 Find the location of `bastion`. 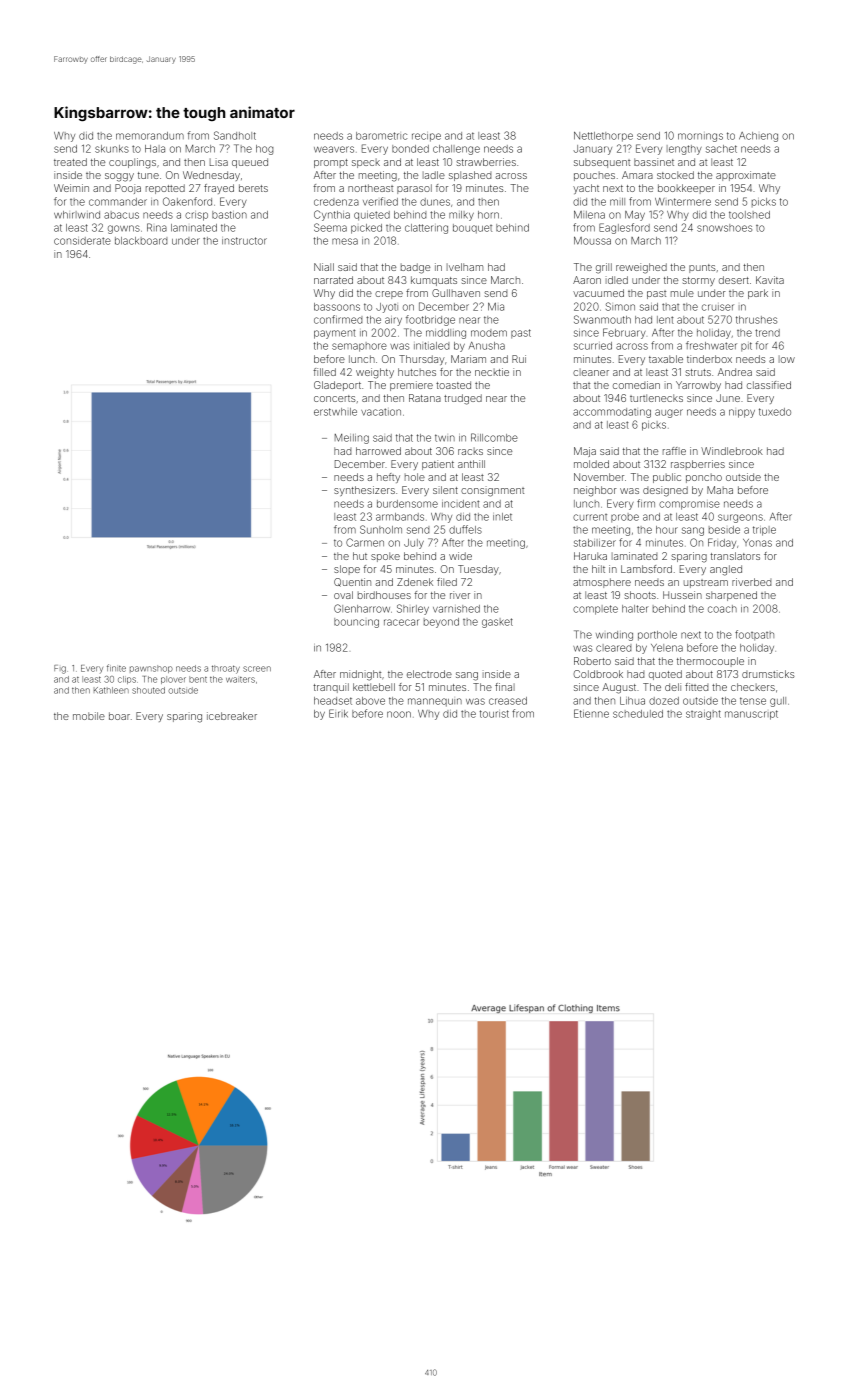

bastion is located at coordinates (229, 215).
